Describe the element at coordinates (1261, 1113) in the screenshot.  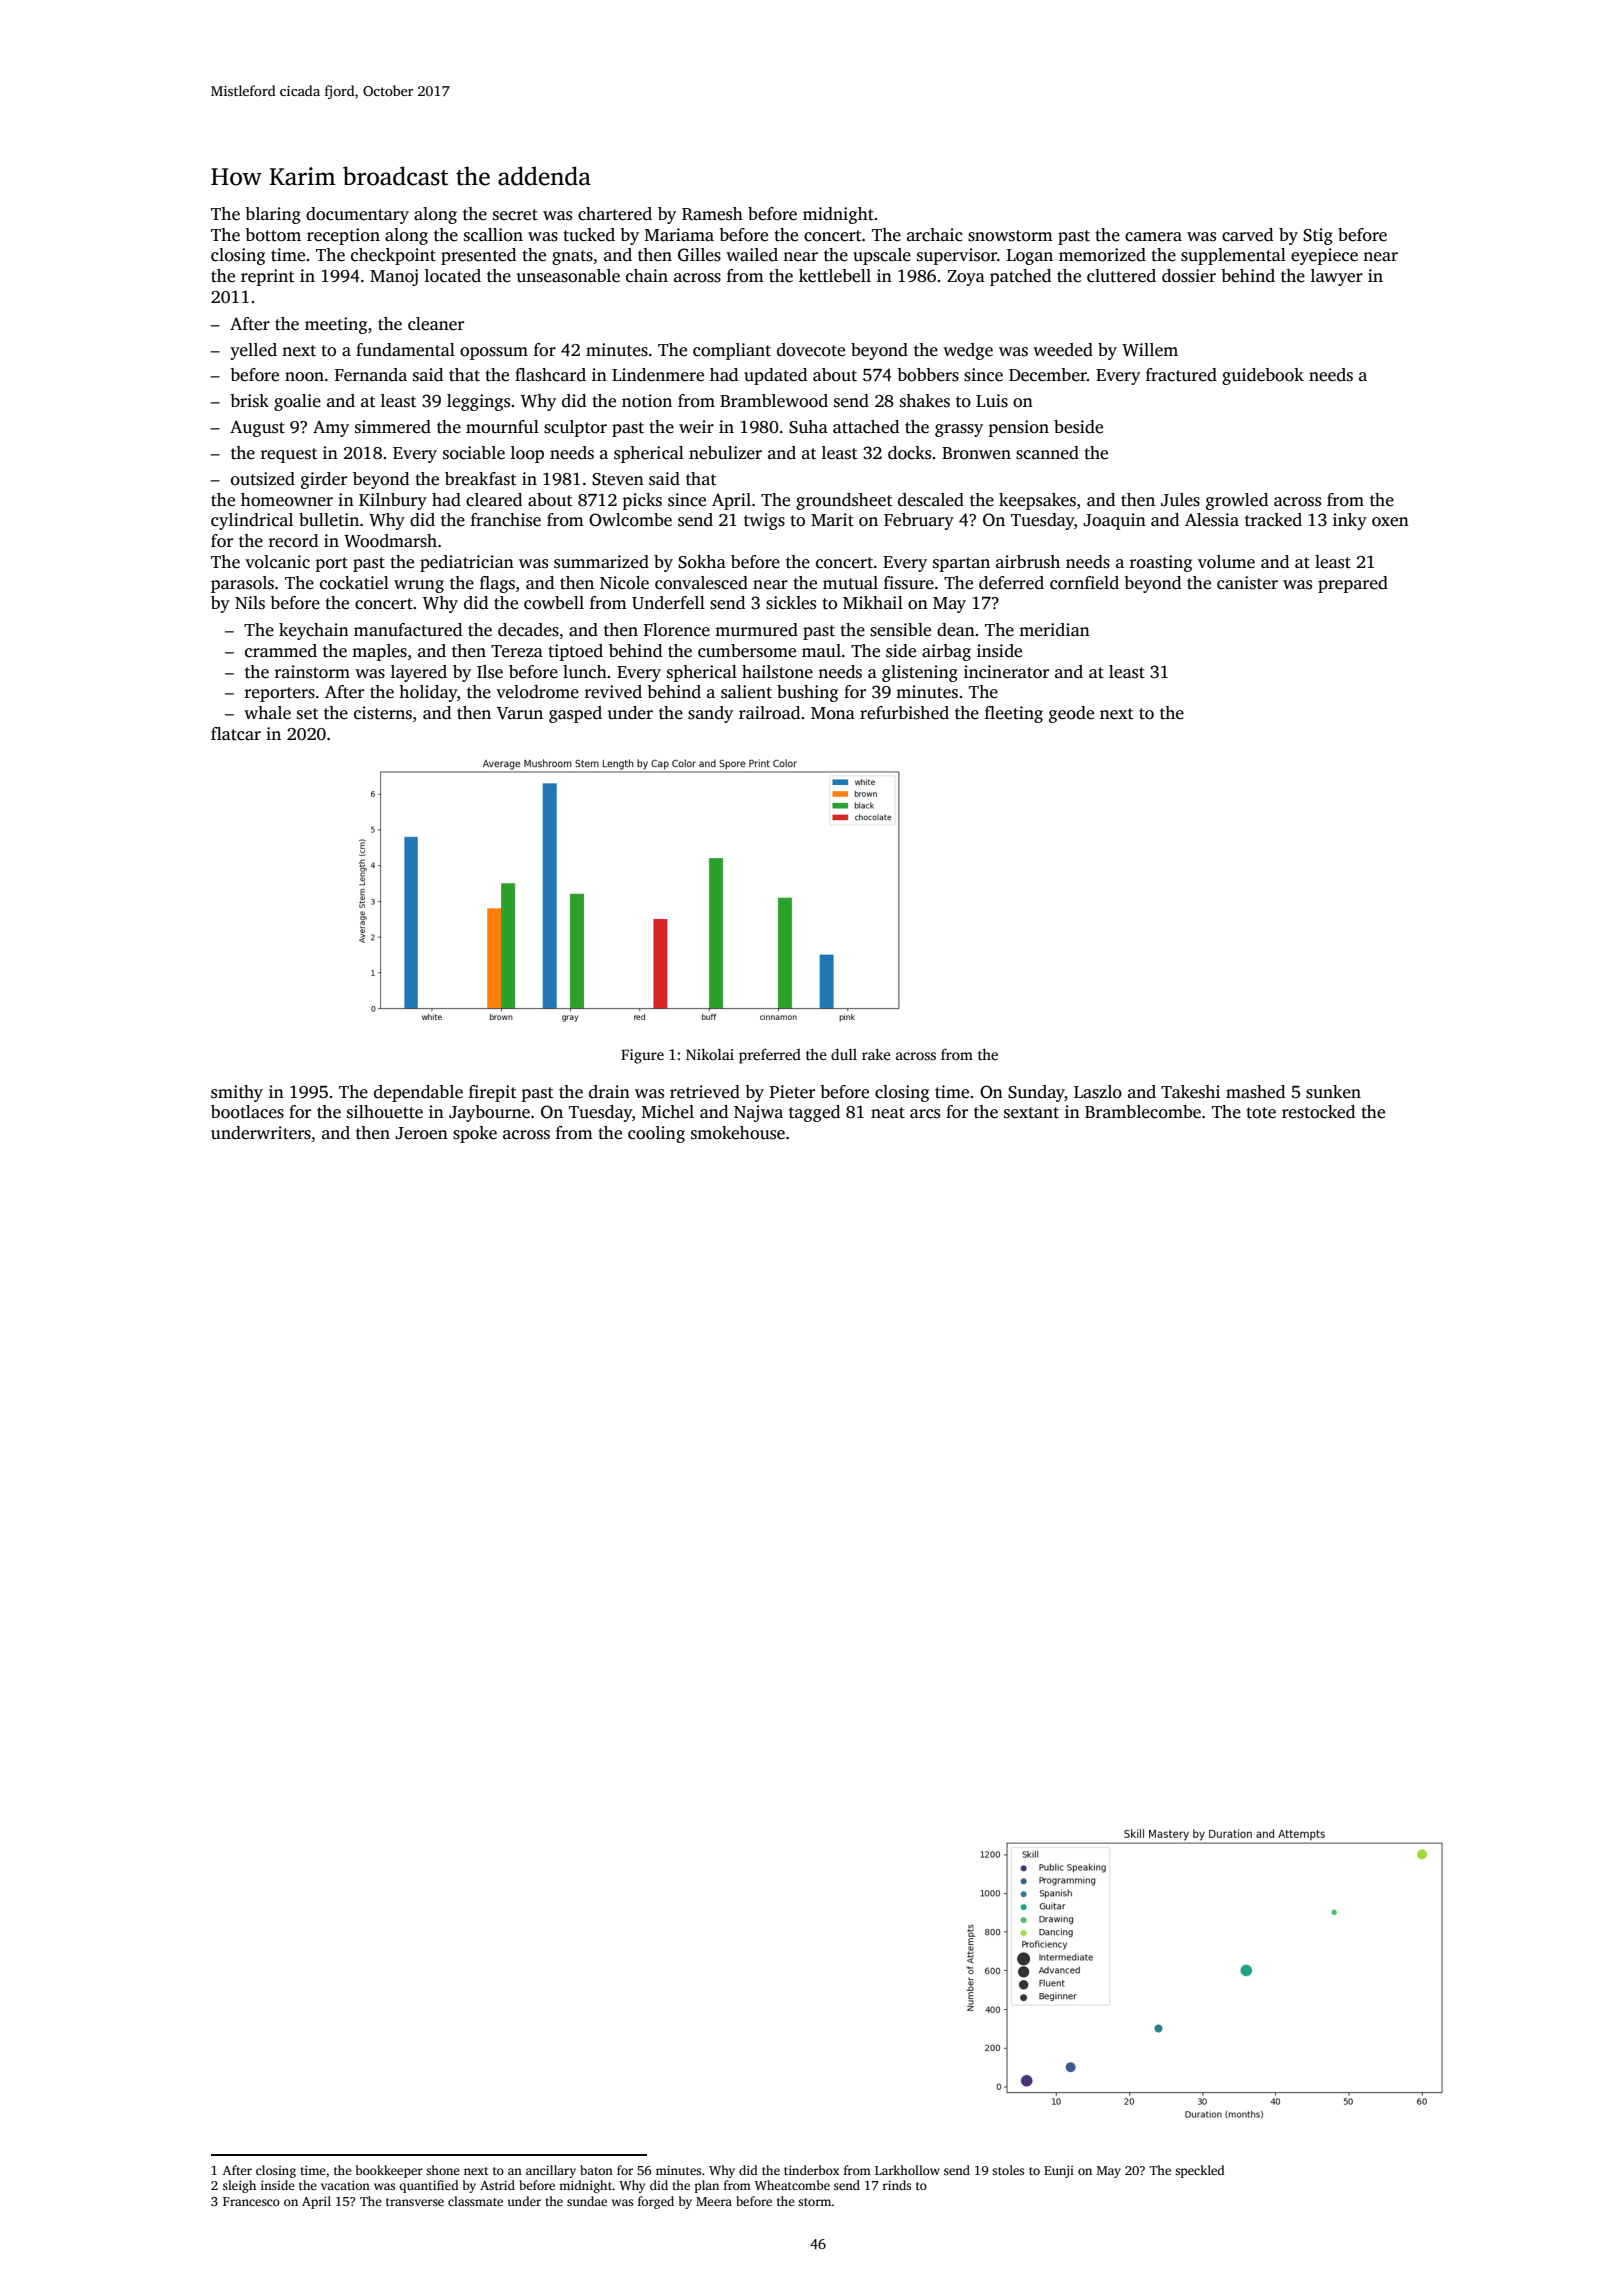
I see `tote` at that location.
